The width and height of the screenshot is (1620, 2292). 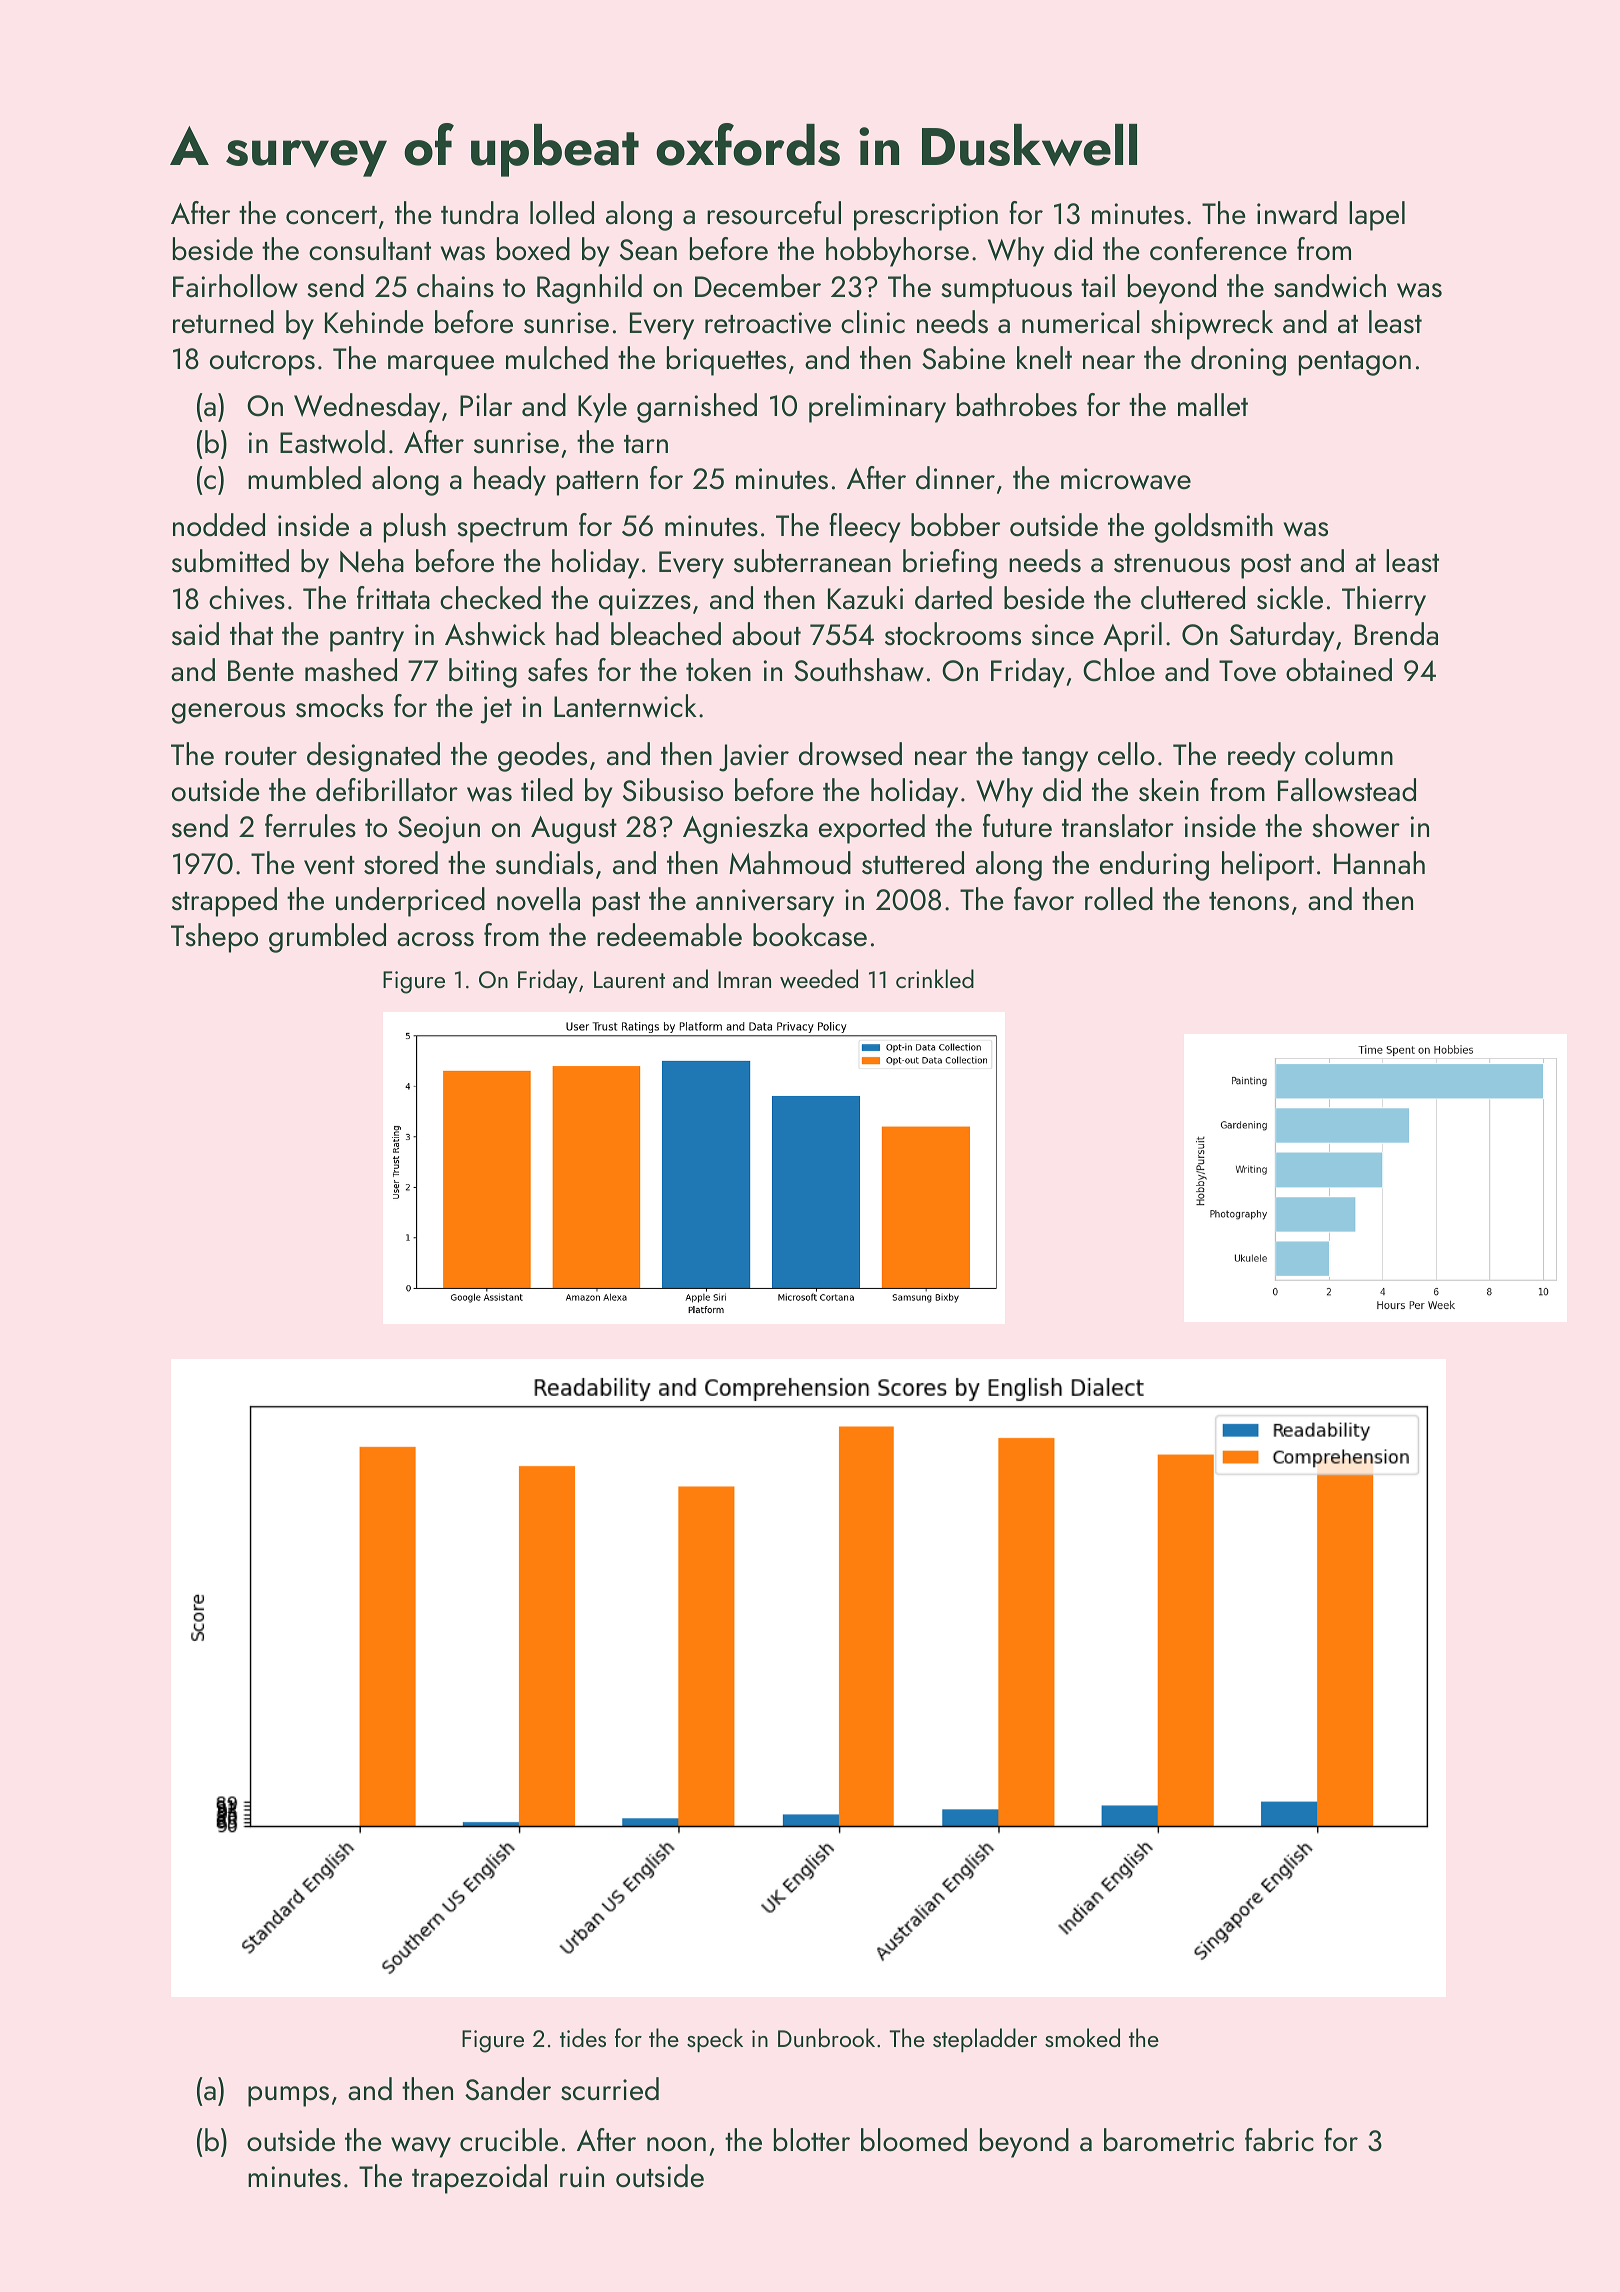 What do you see at coordinates (955, 525) in the screenshot?
I see `bobber` at bounding box center [955, 525].
